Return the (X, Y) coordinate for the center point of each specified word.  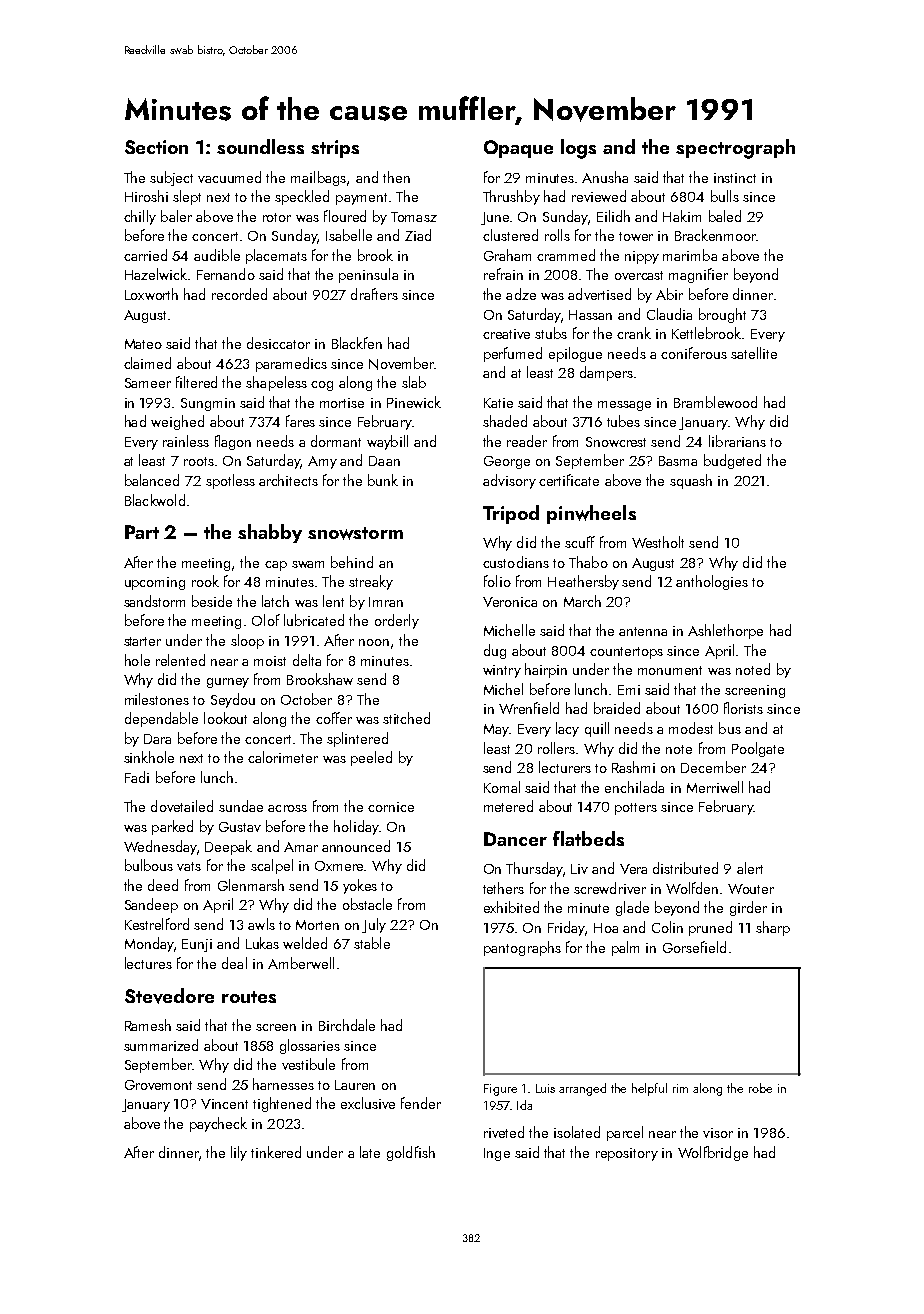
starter (142, 641)
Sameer (148, 383)
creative (506, 334)
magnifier (698, 275)
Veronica (510, 602)
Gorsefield (694, 947)
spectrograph (735, 149)
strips (335, 149)
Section (156, 147)
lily (239, 1153)
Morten (317, 925)
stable (372, 943)
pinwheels (591, 514)
